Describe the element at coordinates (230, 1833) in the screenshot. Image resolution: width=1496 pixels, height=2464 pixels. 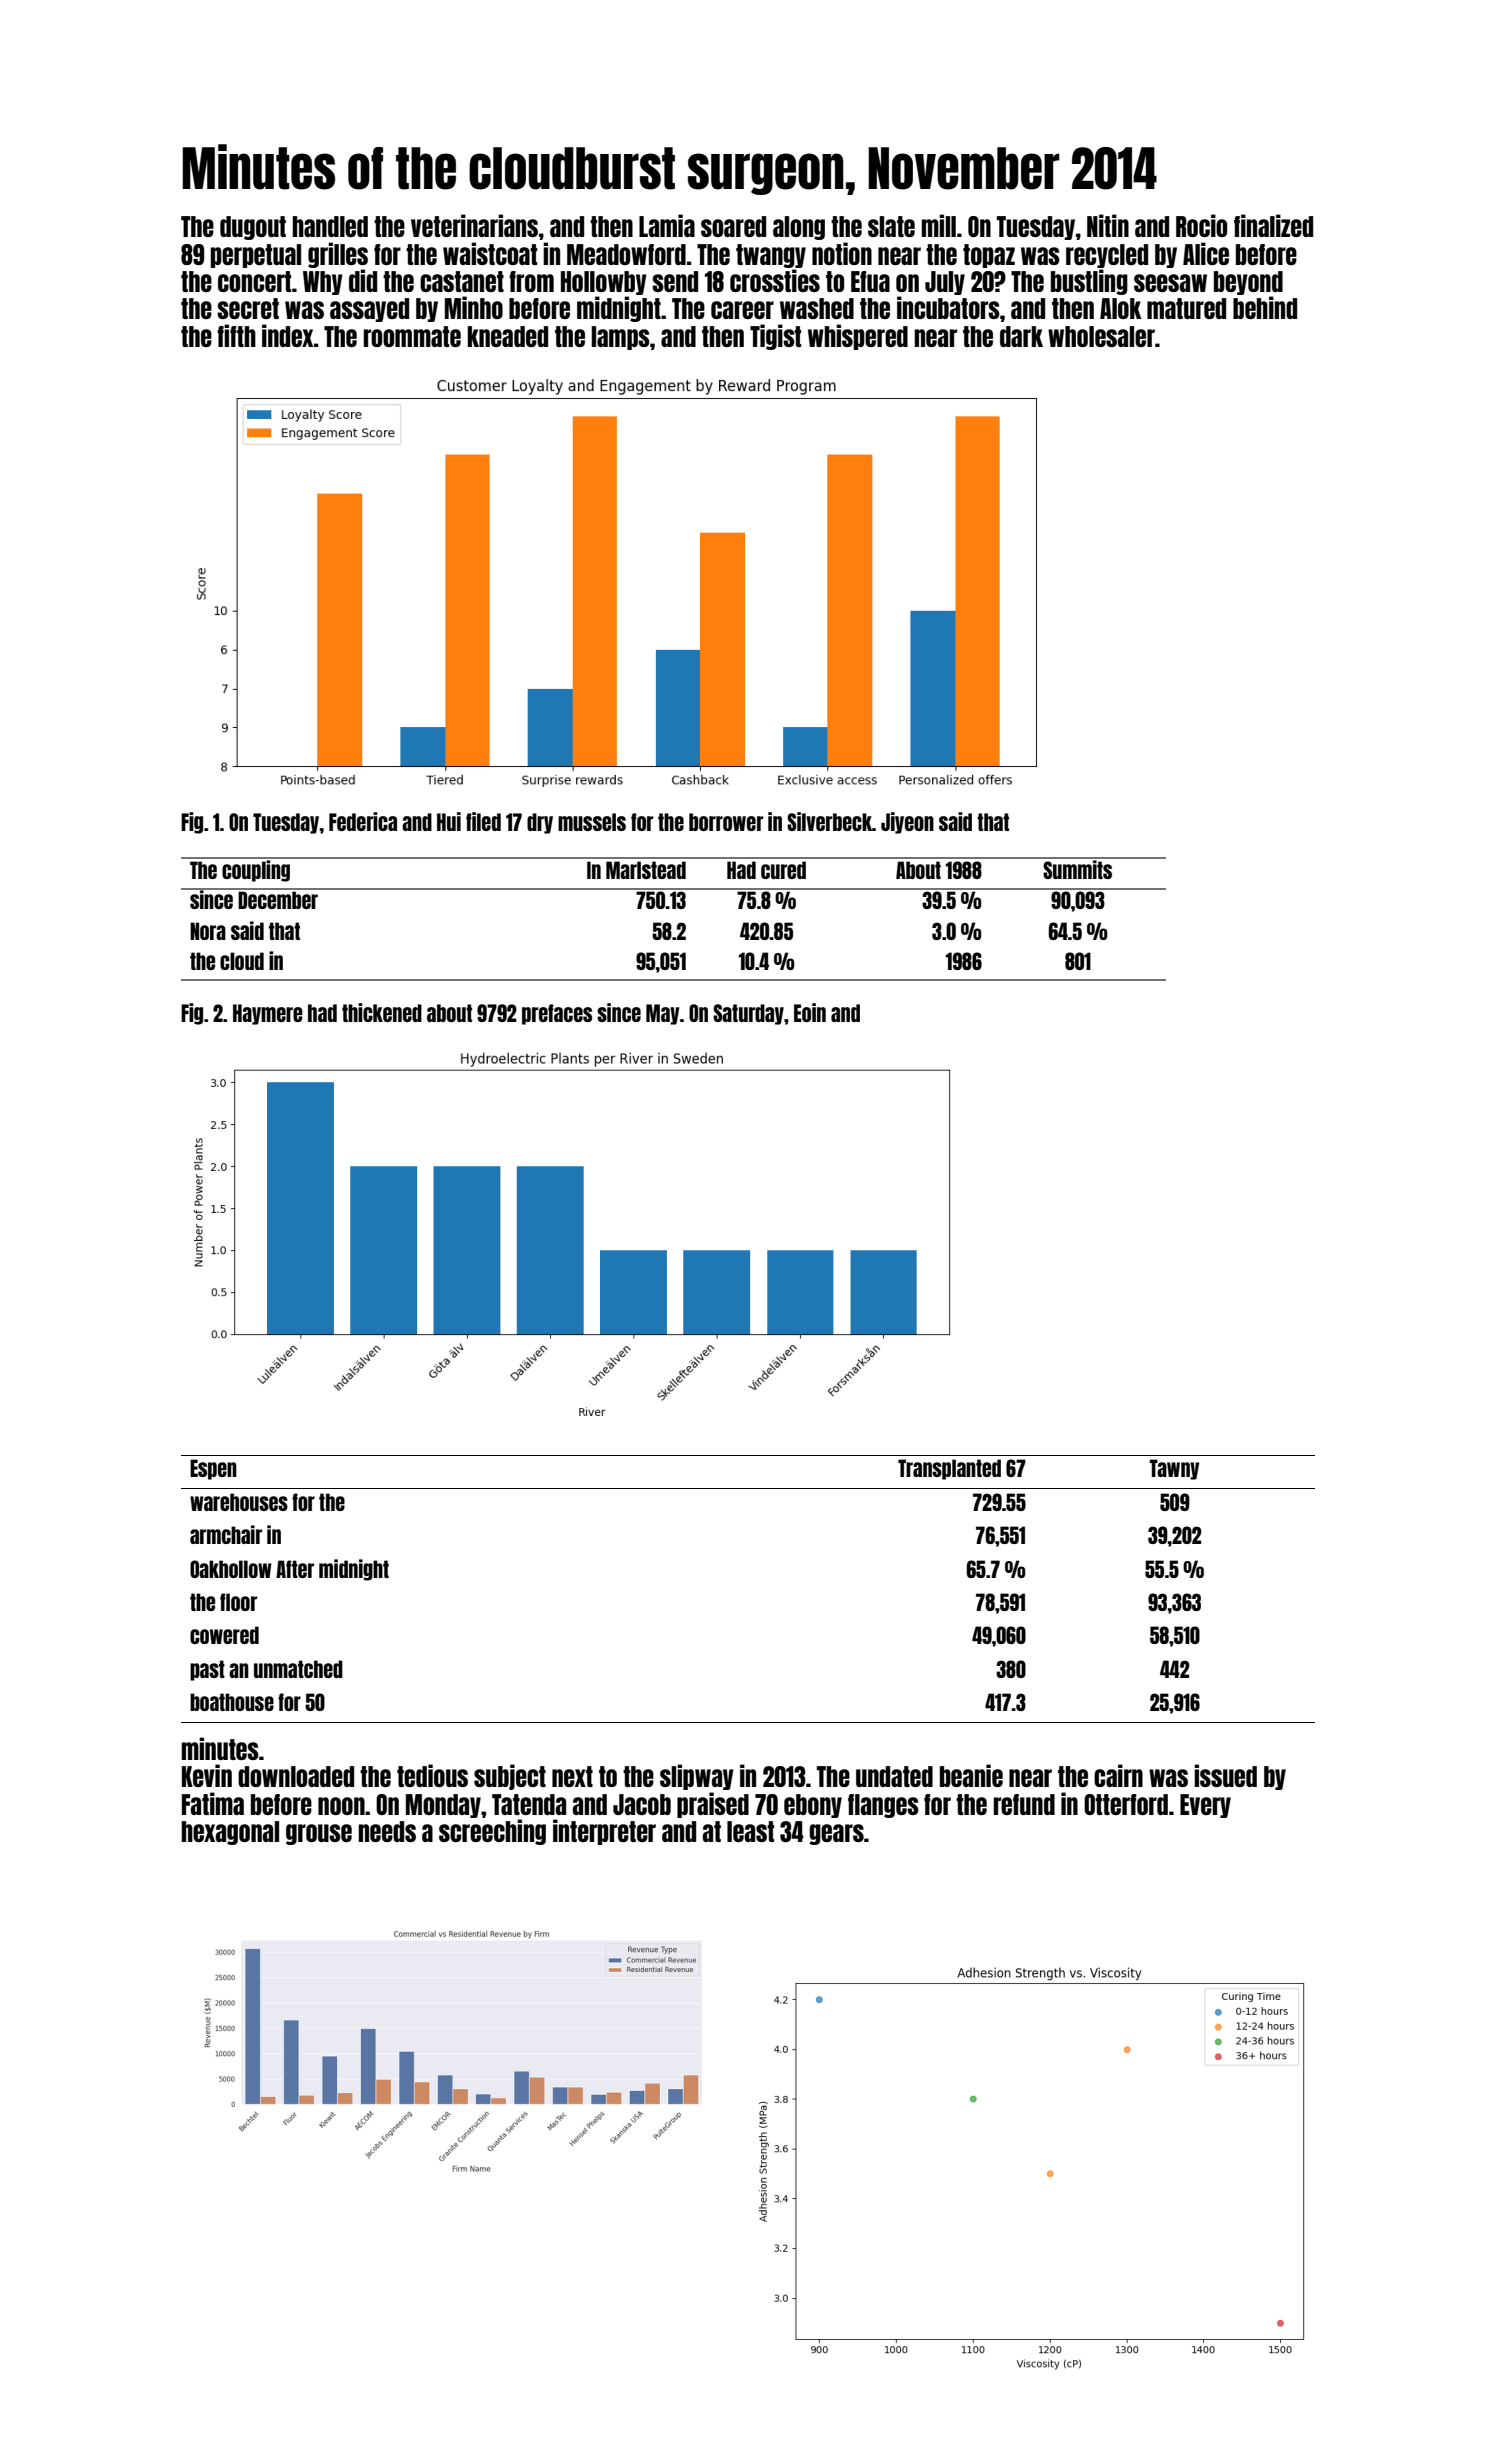
I see `hexagonal` at that location.
